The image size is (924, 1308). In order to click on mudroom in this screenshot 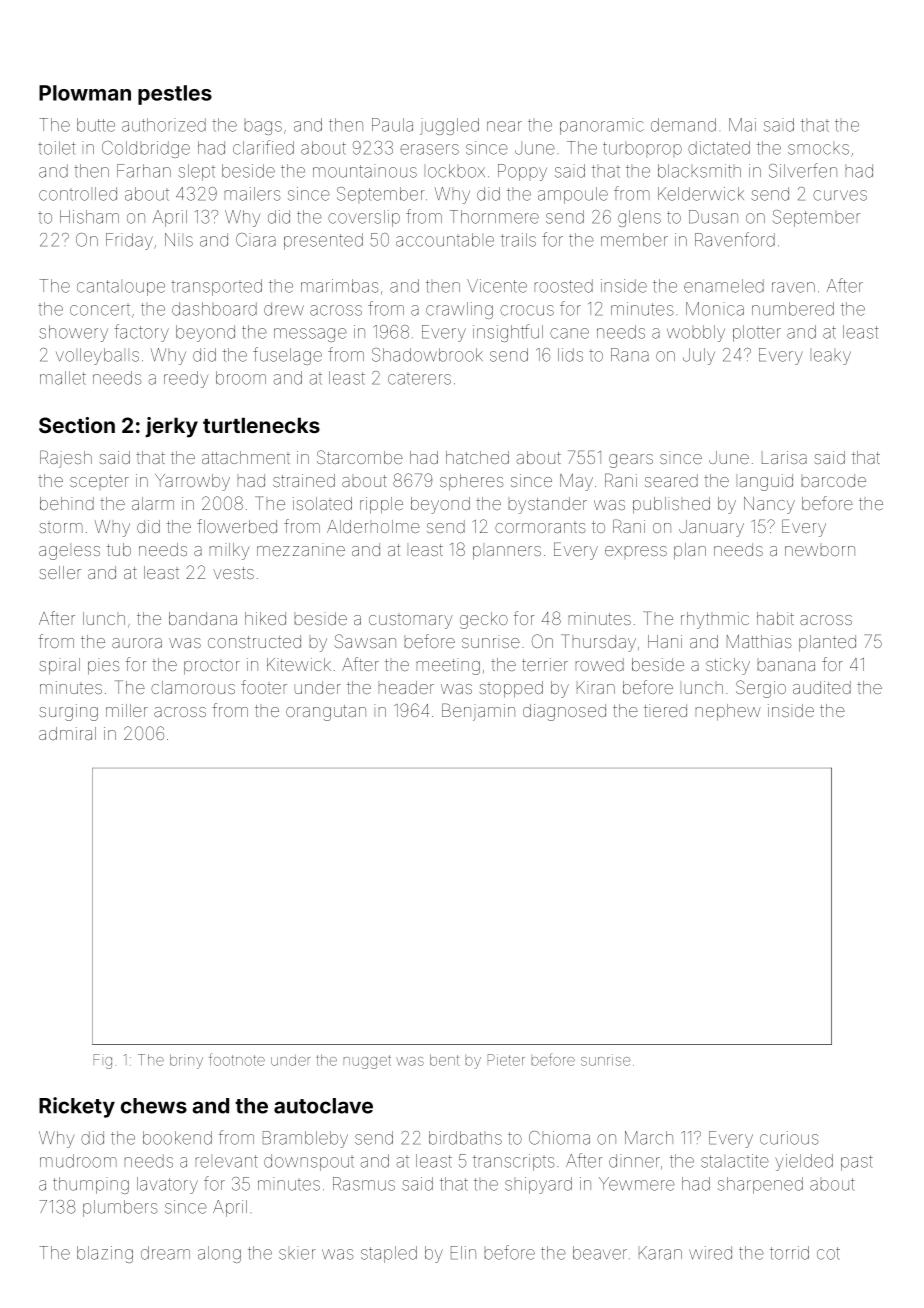, I will do `click(78, 1161)`.
